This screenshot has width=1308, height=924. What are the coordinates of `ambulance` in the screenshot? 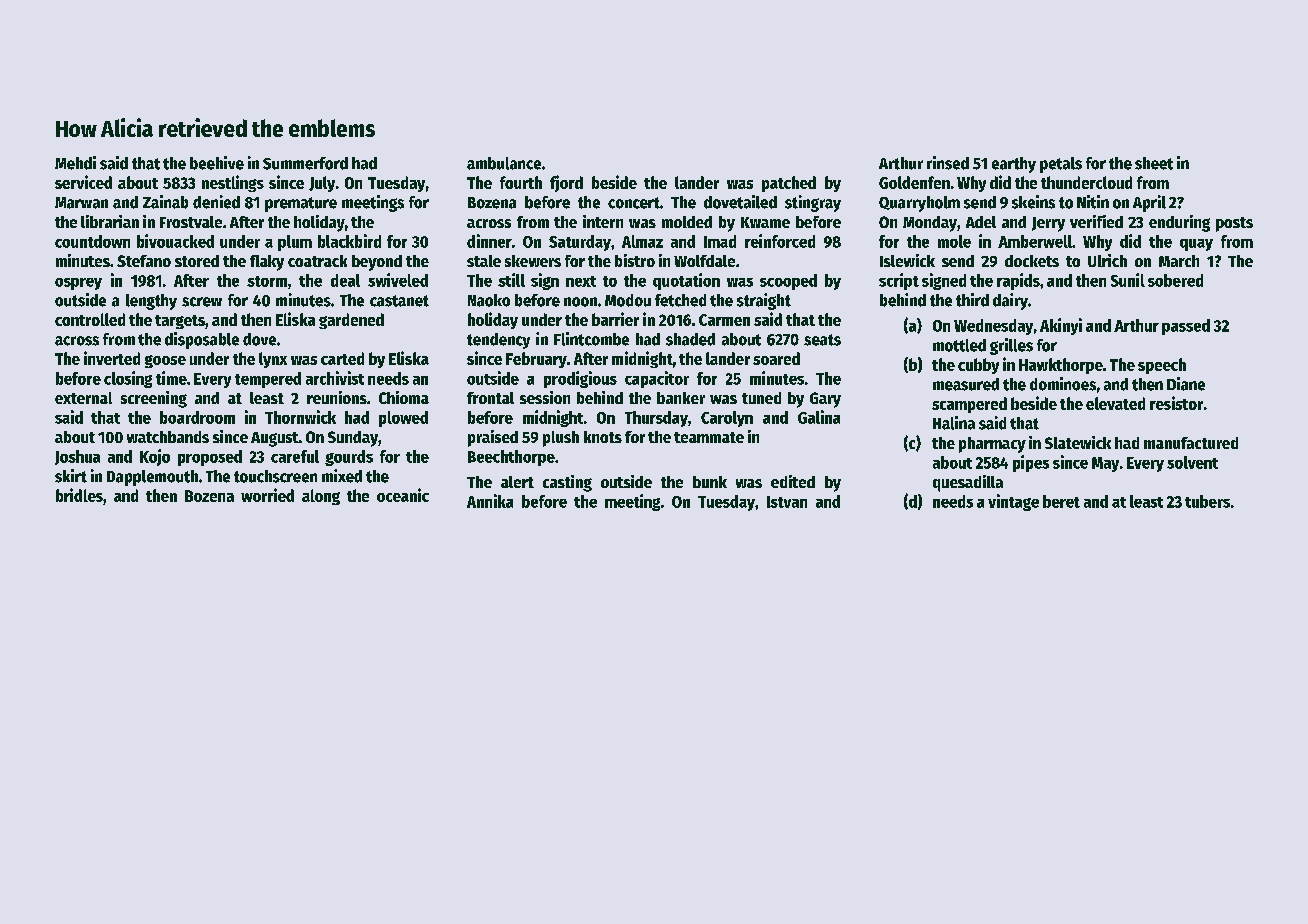 It's located at (504, 163).
